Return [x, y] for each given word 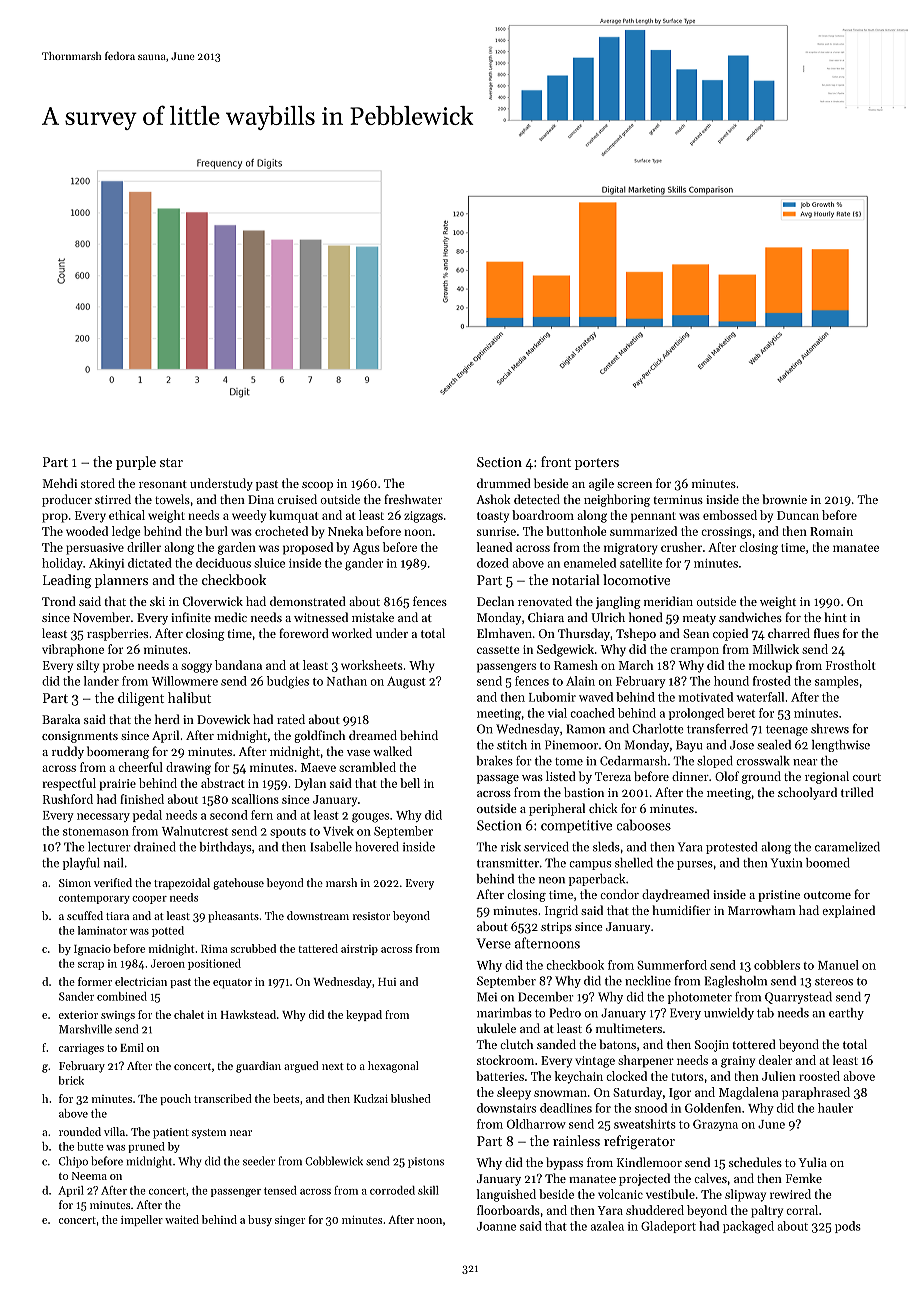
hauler [835, 1108]
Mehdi [60, 483]
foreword [304, 633]
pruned [146, 1147]
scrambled [367, 767]
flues [826, 633]
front [556, 461]
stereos [834, 982]
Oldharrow [536, 1124]
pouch [175, 1099]
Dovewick [223, 719]
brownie [784, 499]
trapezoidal [182, 884]
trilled [857, 792]
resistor [371, 916]
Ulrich [608, 617]
